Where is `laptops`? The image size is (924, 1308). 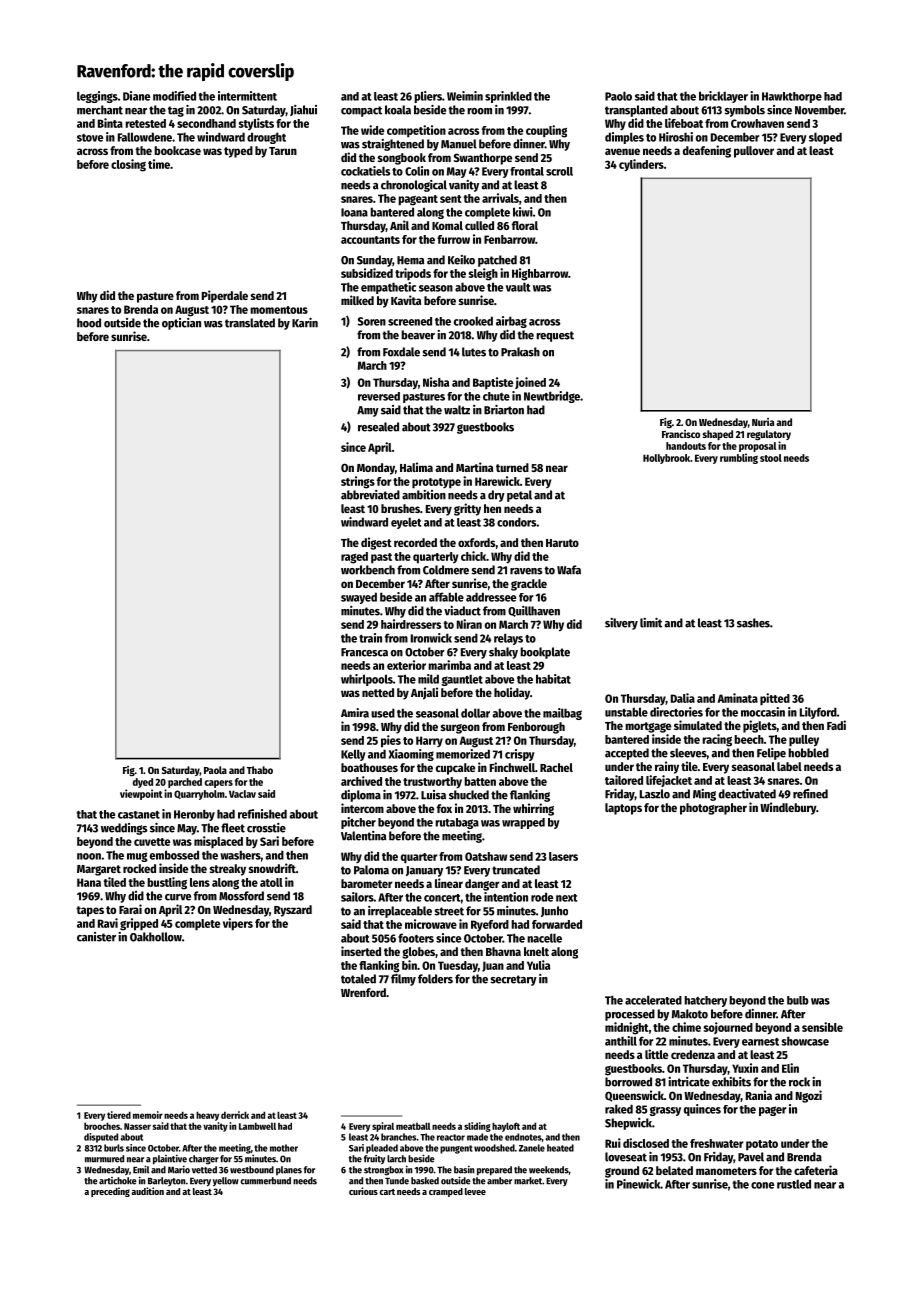
laptops is located at coordinates (623, 809).
